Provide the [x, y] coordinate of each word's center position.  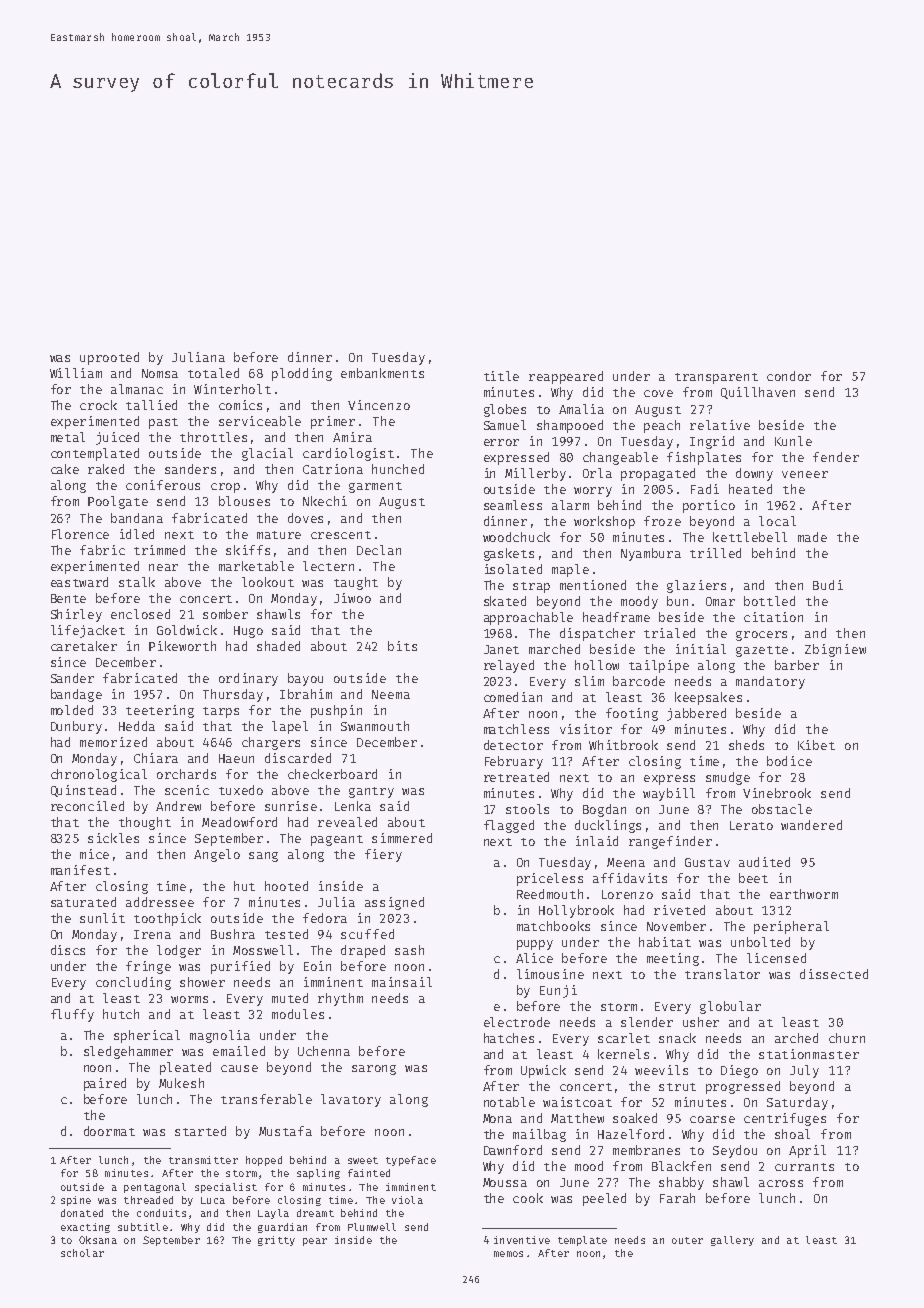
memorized [113, 742]
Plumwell [372, 1227]
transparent [716, 378]
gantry [371, 792]
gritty [276, 1241]
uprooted [109, 358]
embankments [382, 373]
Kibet [816, 745]
